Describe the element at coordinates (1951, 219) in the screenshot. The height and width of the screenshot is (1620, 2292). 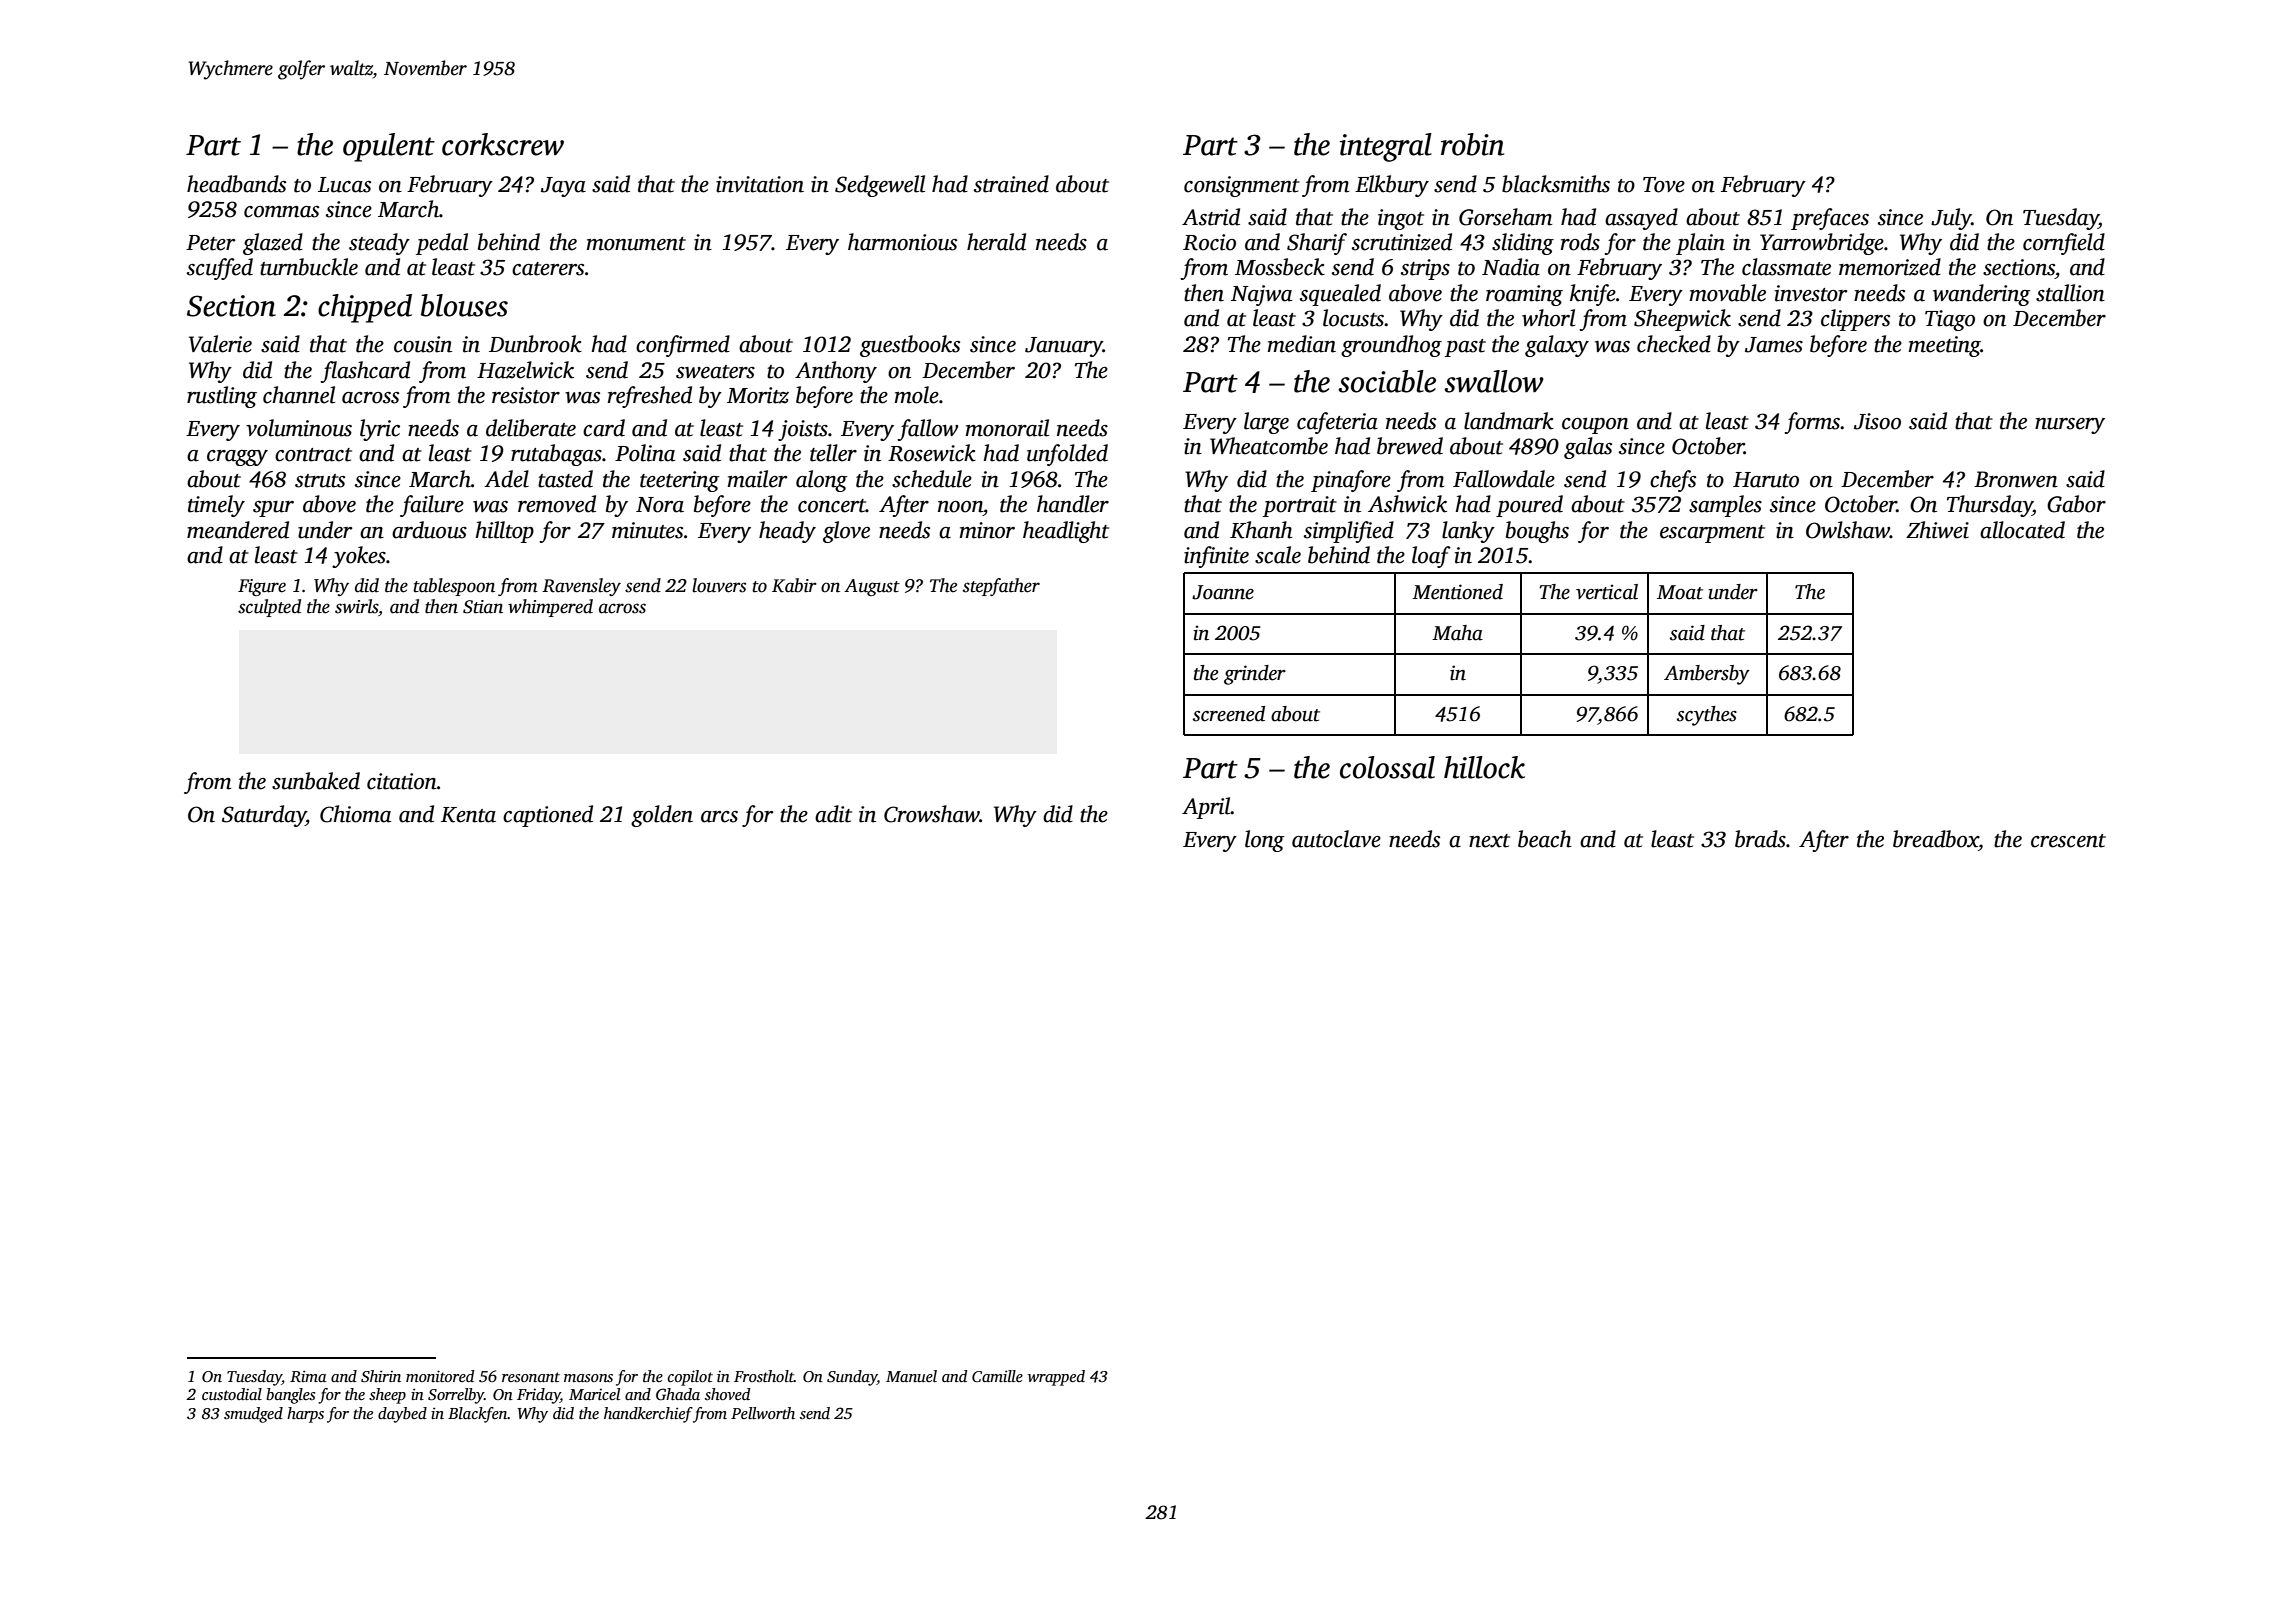
I see `July` at that location.
